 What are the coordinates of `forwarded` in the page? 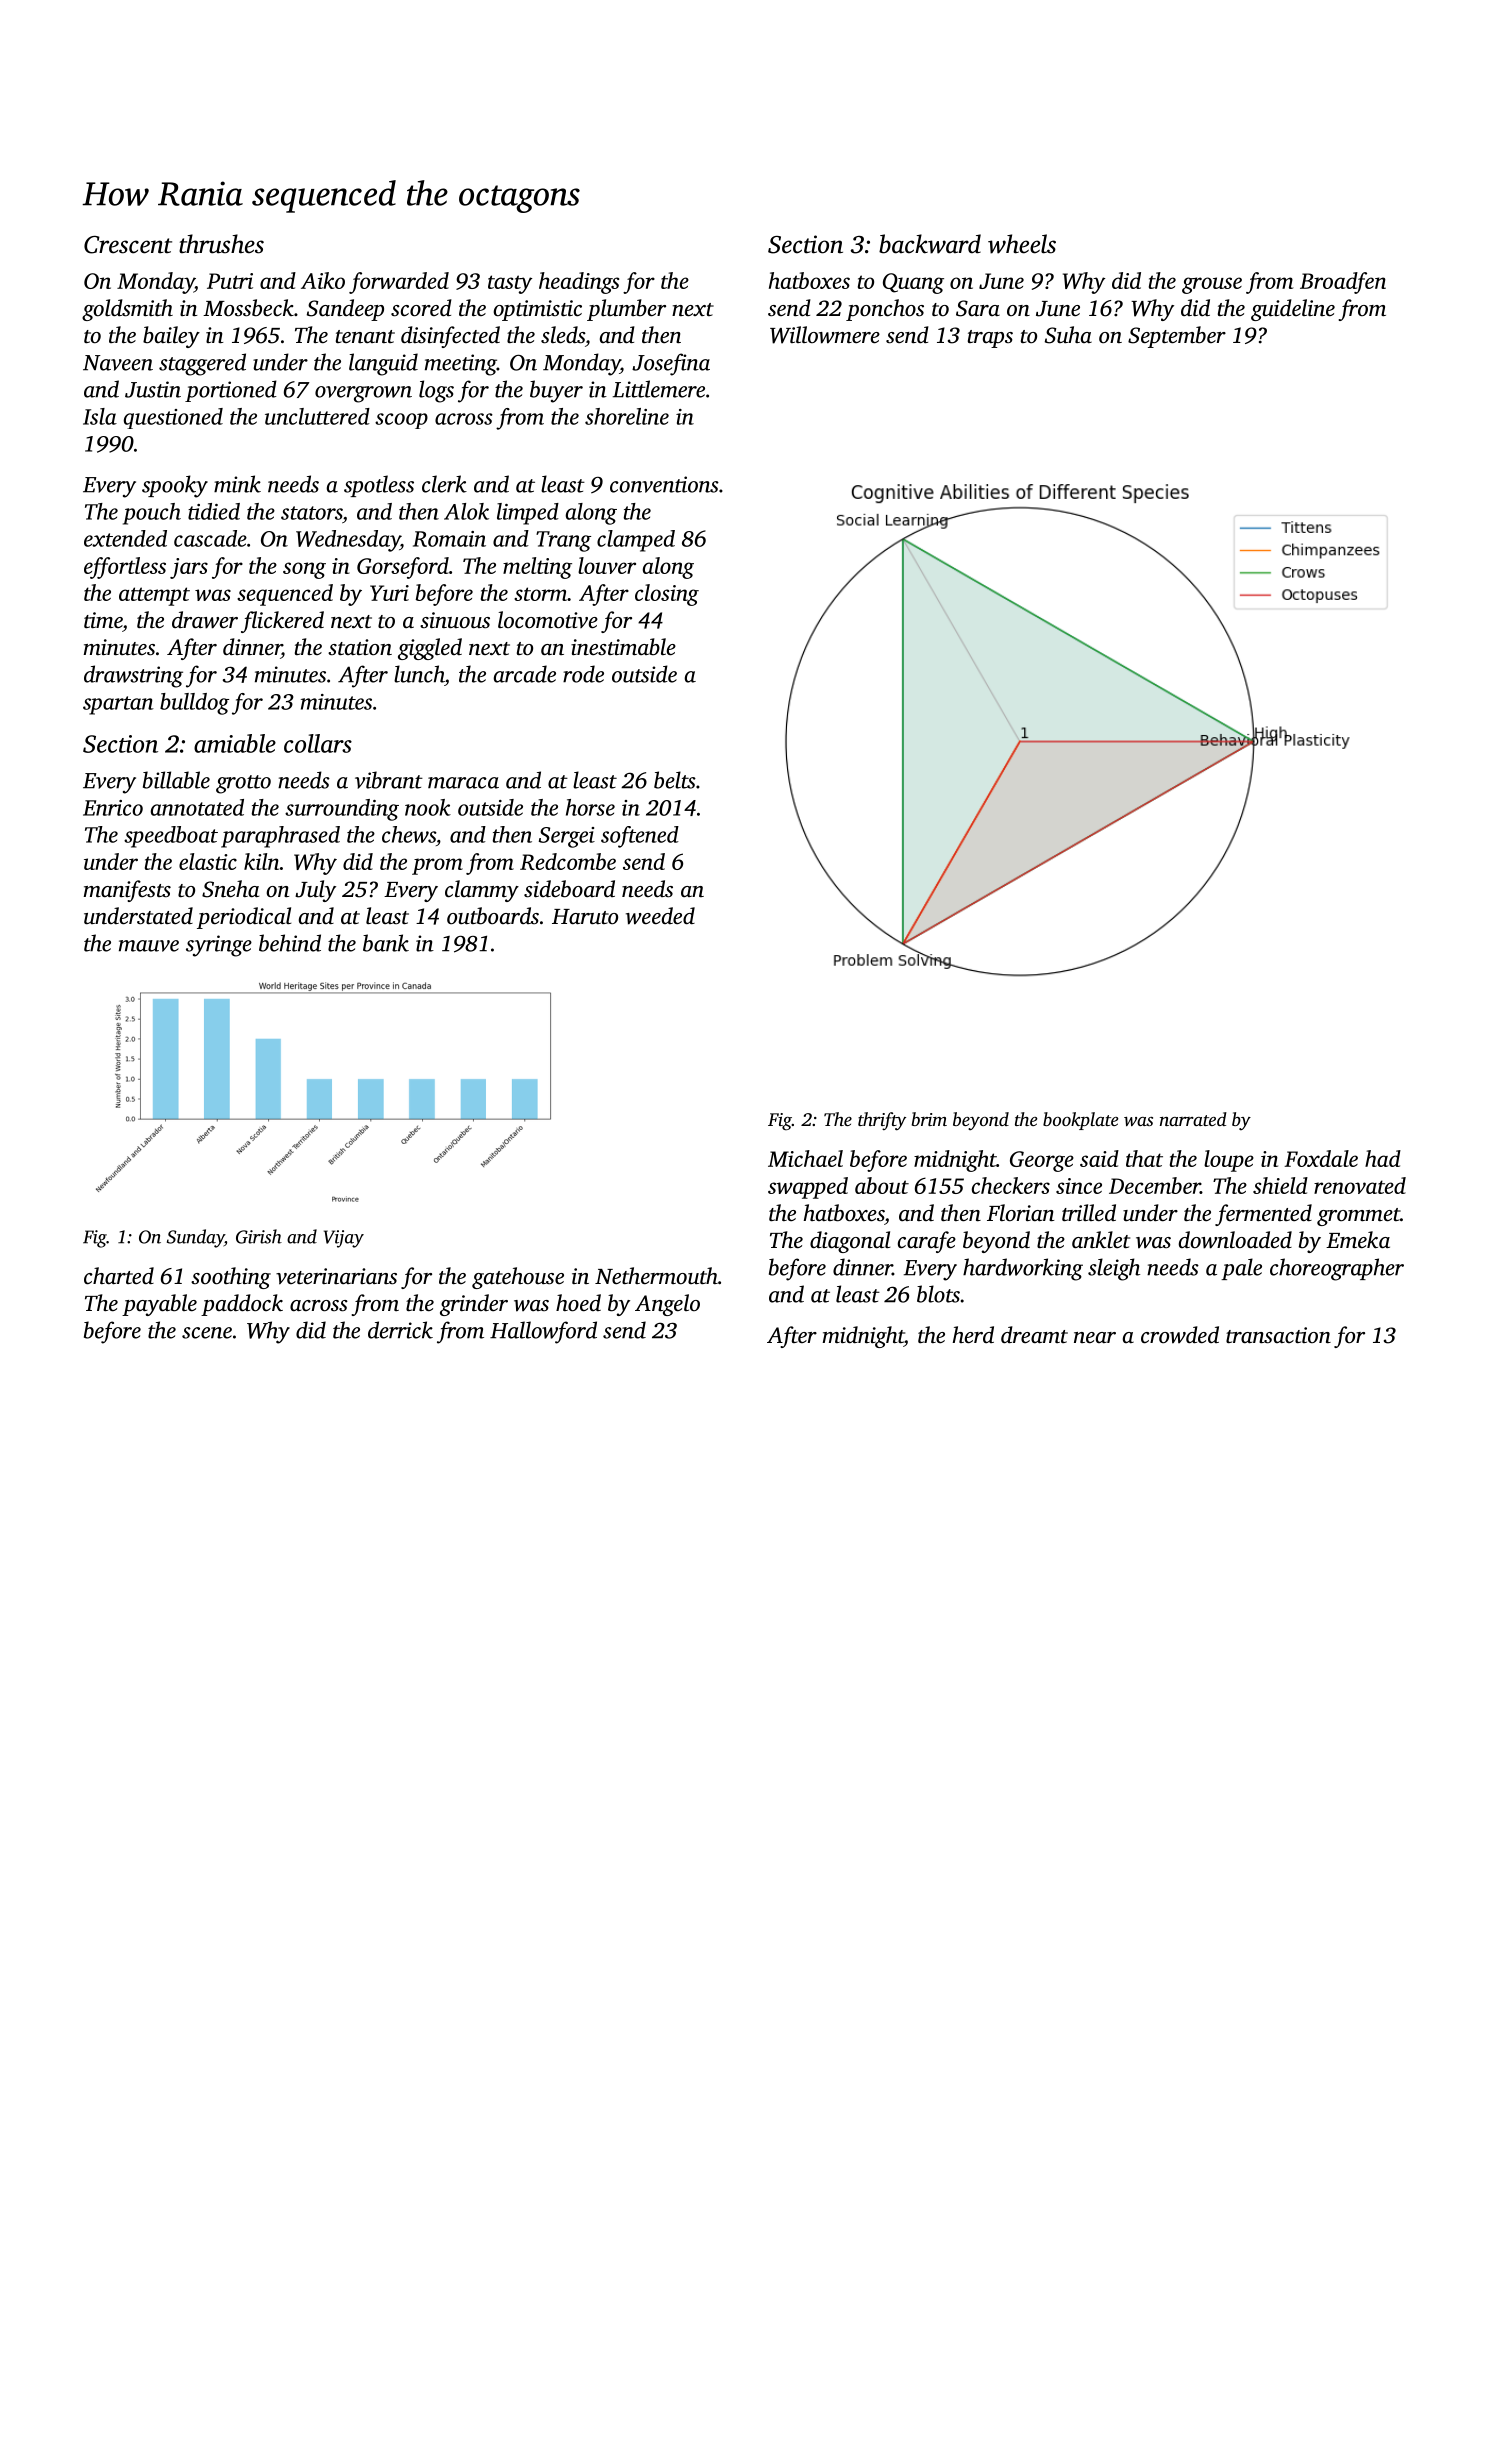 It's located at (399, 283).
